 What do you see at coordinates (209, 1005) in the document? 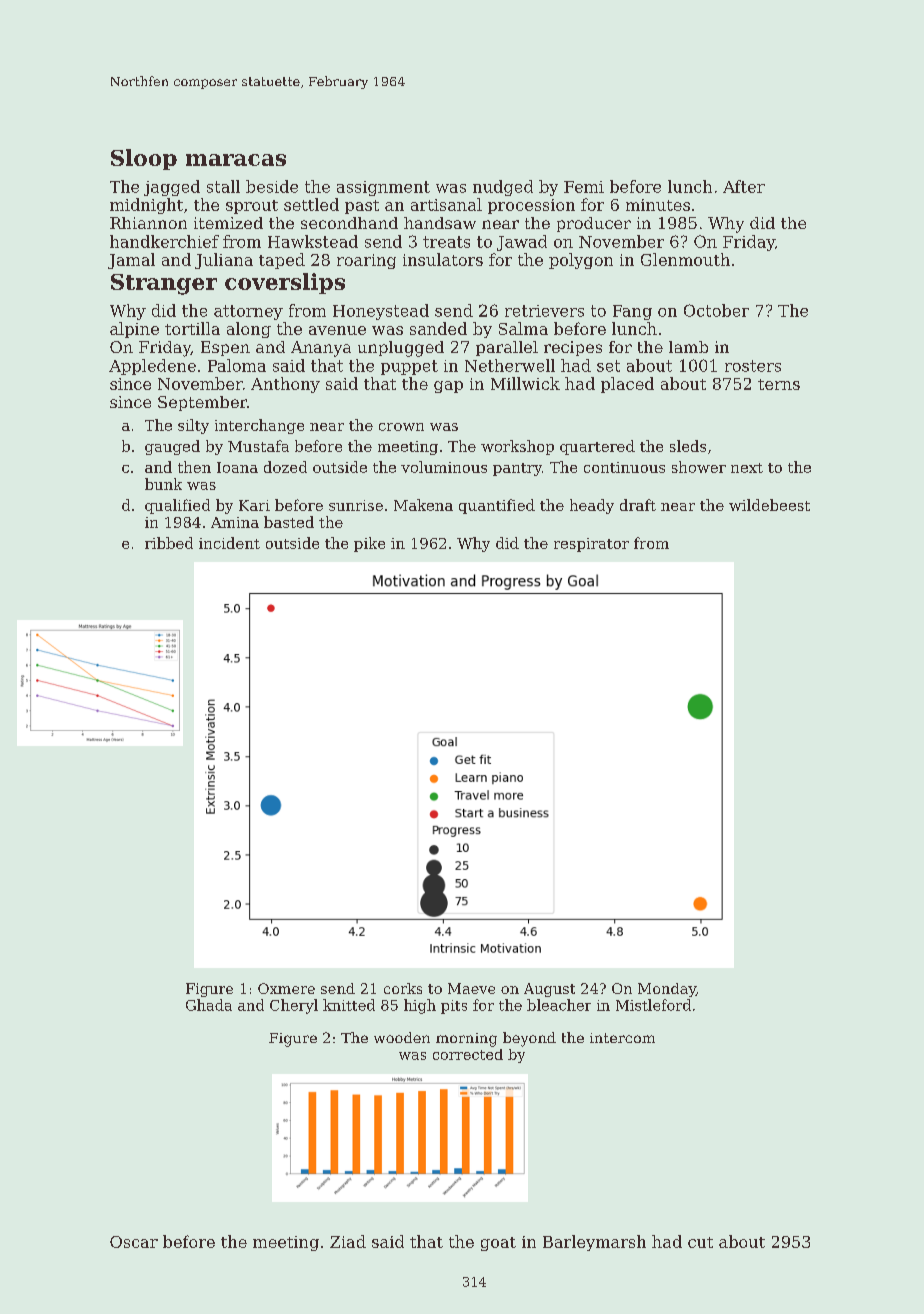
I see `Ghada` at bounding box center [209, 1005].
